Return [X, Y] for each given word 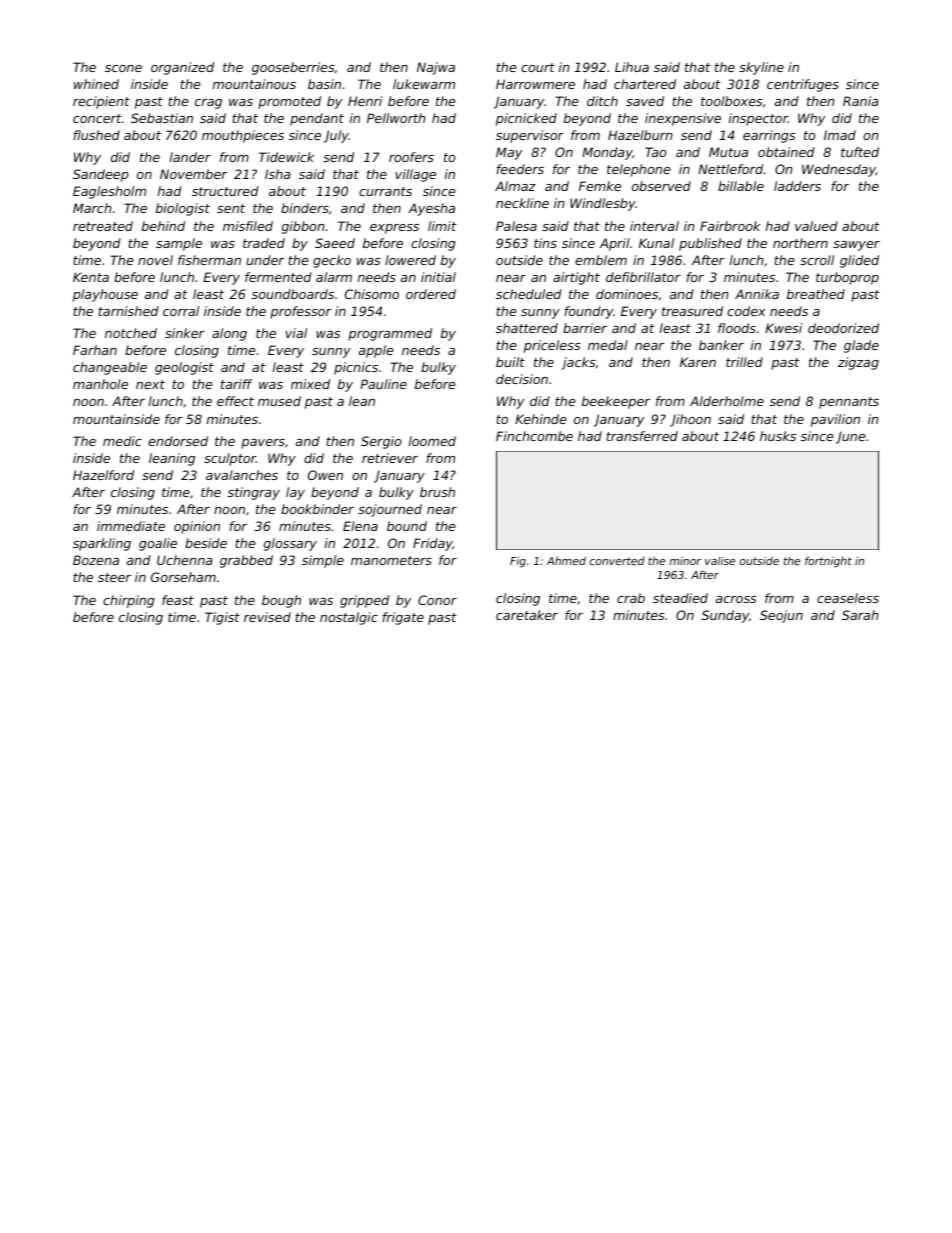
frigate [403, 618]
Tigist [222, 618]
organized [182, 68]
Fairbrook [730, 226]
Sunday [725, 616]
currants [385, 191]
